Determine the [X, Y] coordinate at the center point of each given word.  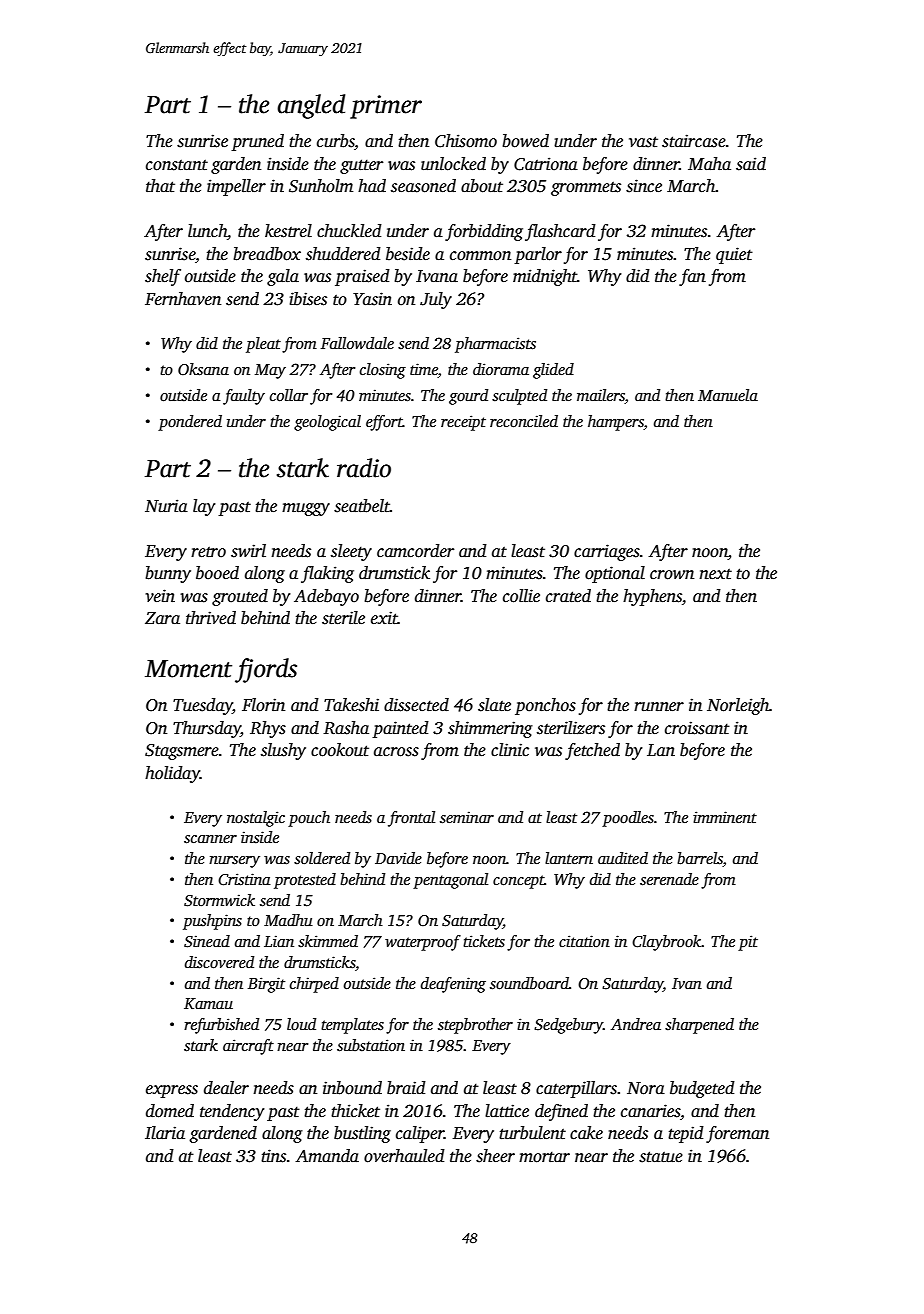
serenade [669, 879]
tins [273, 1156]
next [715, 574]
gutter [362, 166]
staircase [694, 141]
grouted [240, 597]
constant [177, 165]
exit [384, 618]
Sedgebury [568, 1026]
